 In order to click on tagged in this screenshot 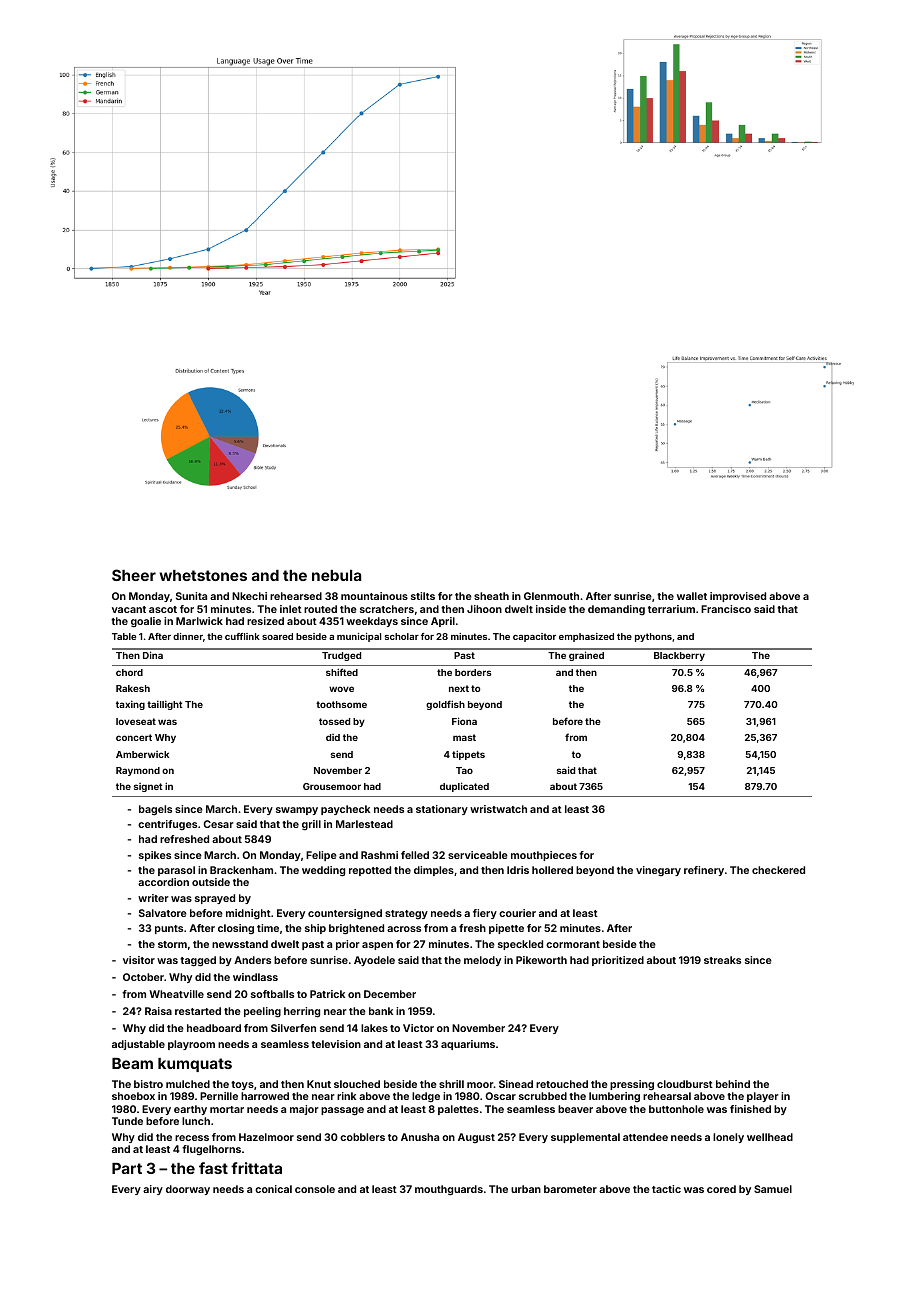, I will do `click(198, 961)`.
